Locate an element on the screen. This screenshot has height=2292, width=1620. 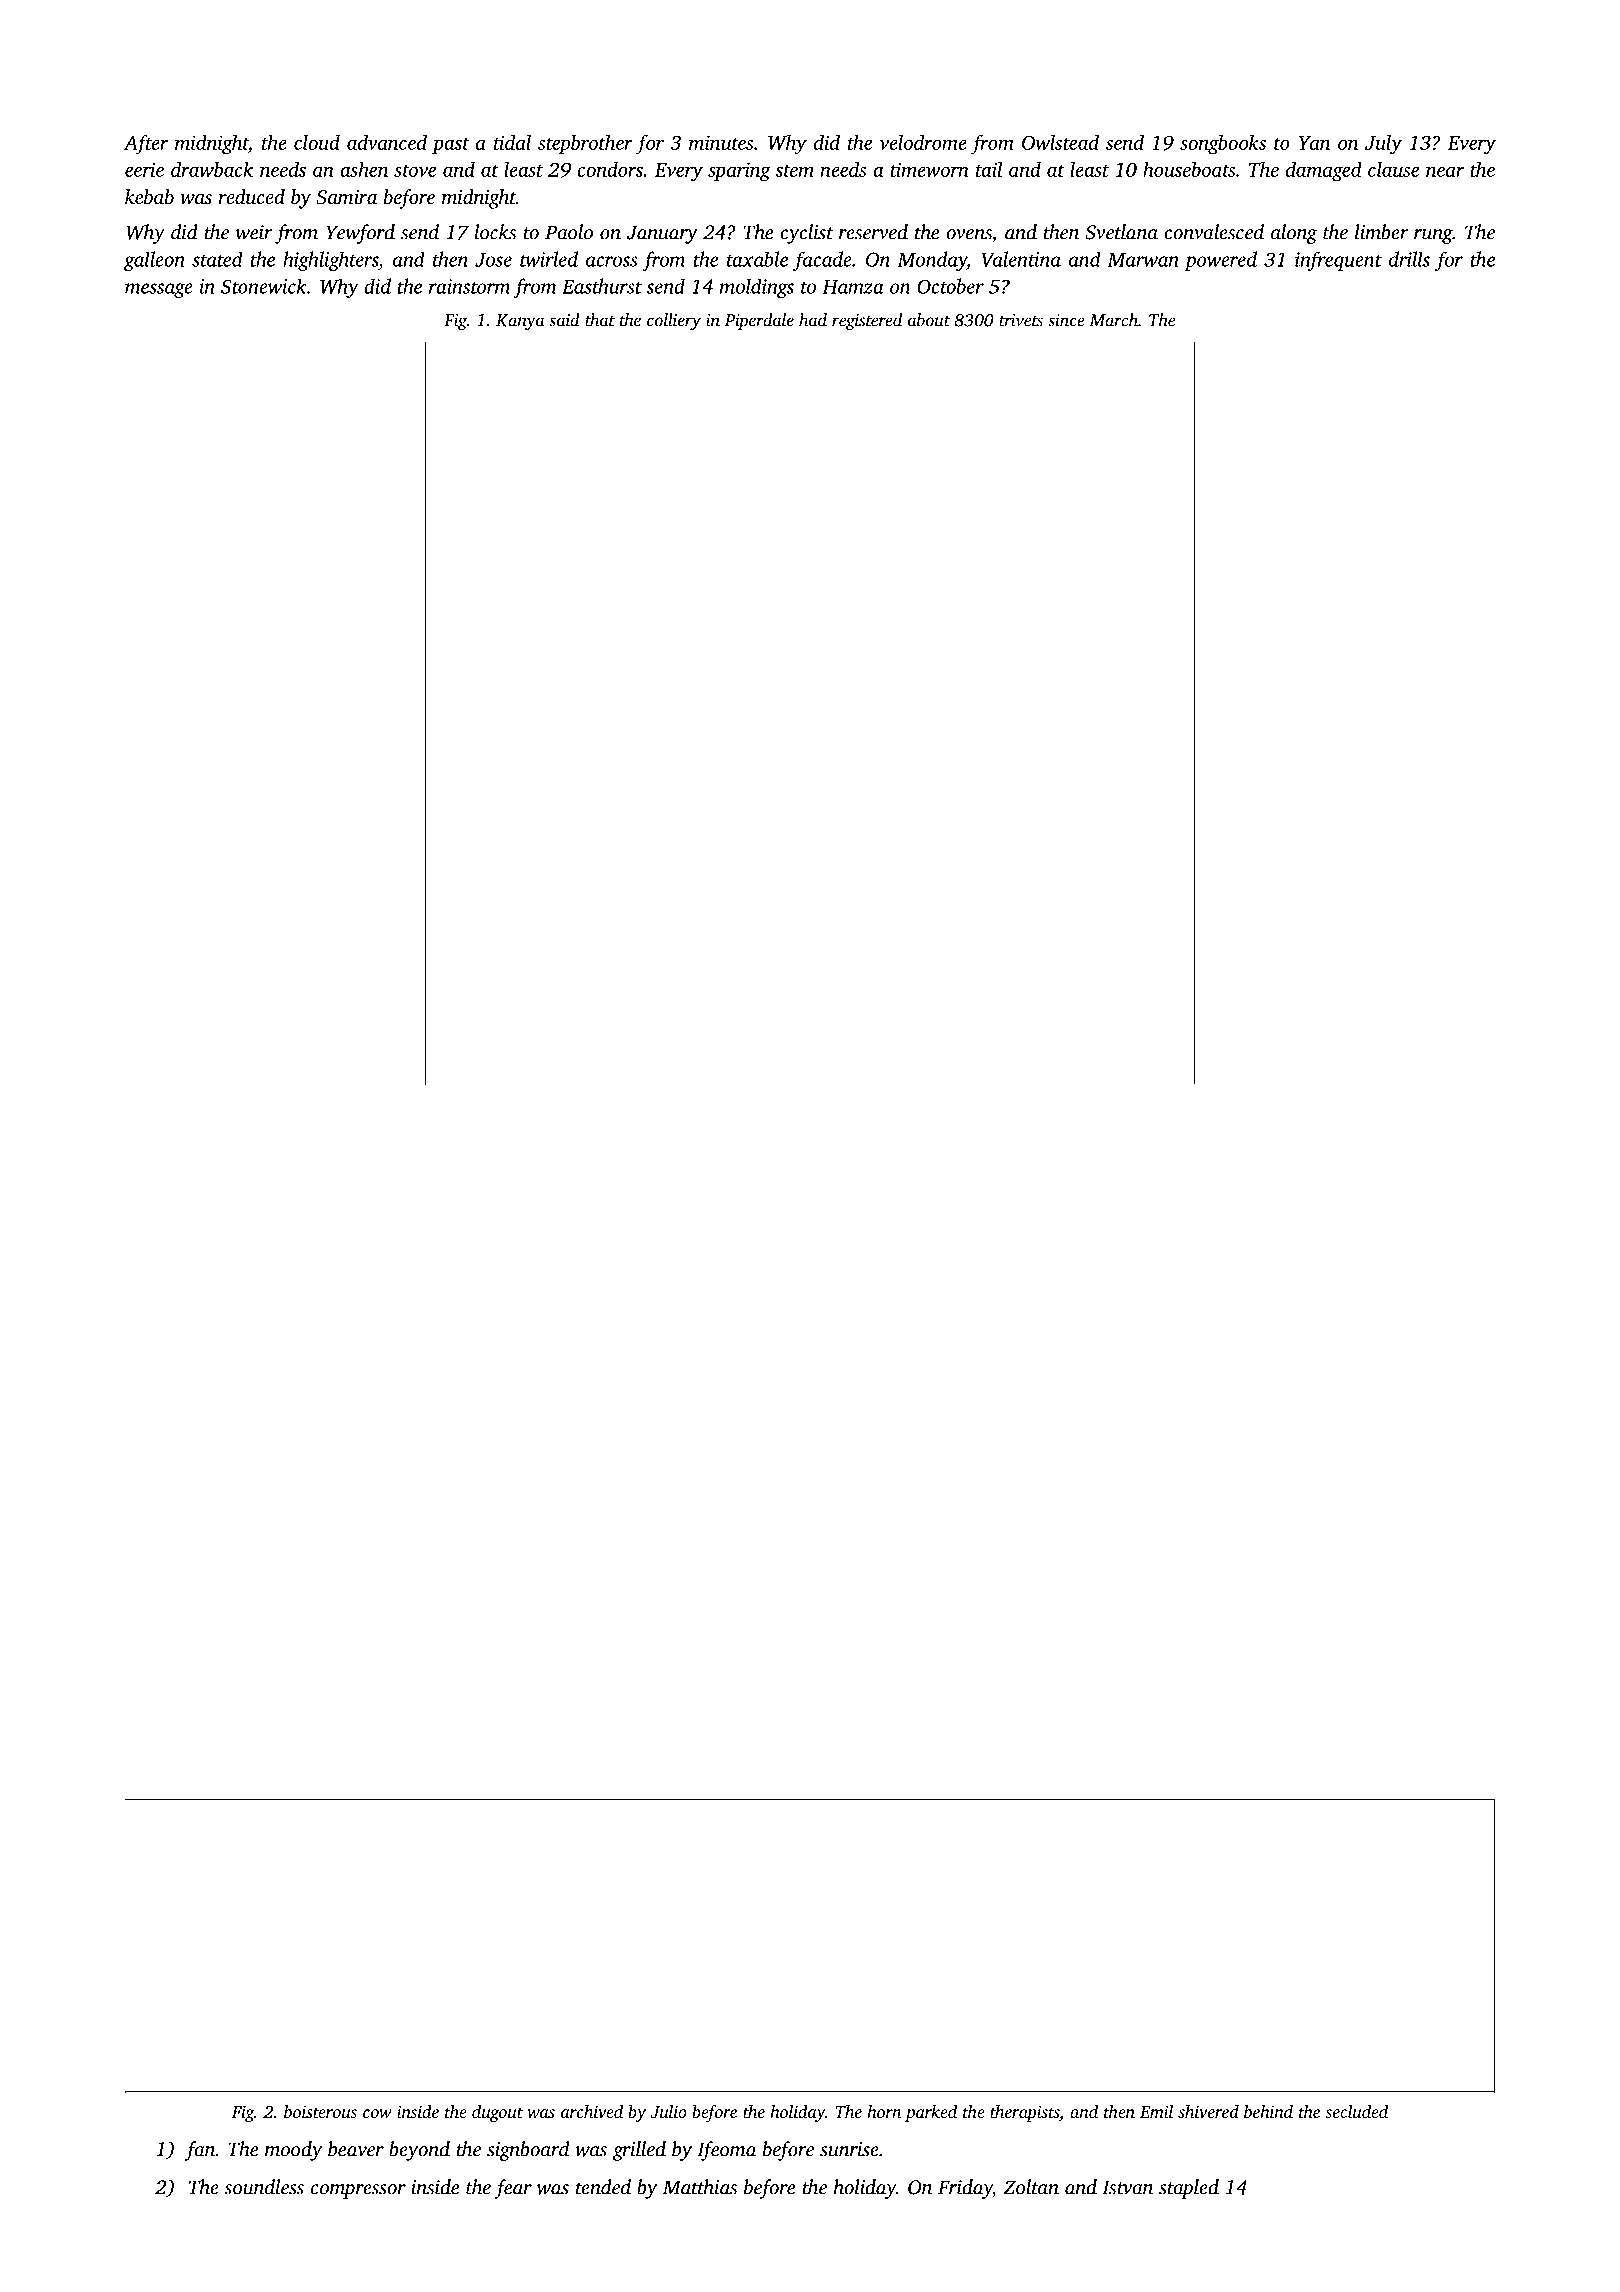
boisterous is located at coordinates (320, 2111).
